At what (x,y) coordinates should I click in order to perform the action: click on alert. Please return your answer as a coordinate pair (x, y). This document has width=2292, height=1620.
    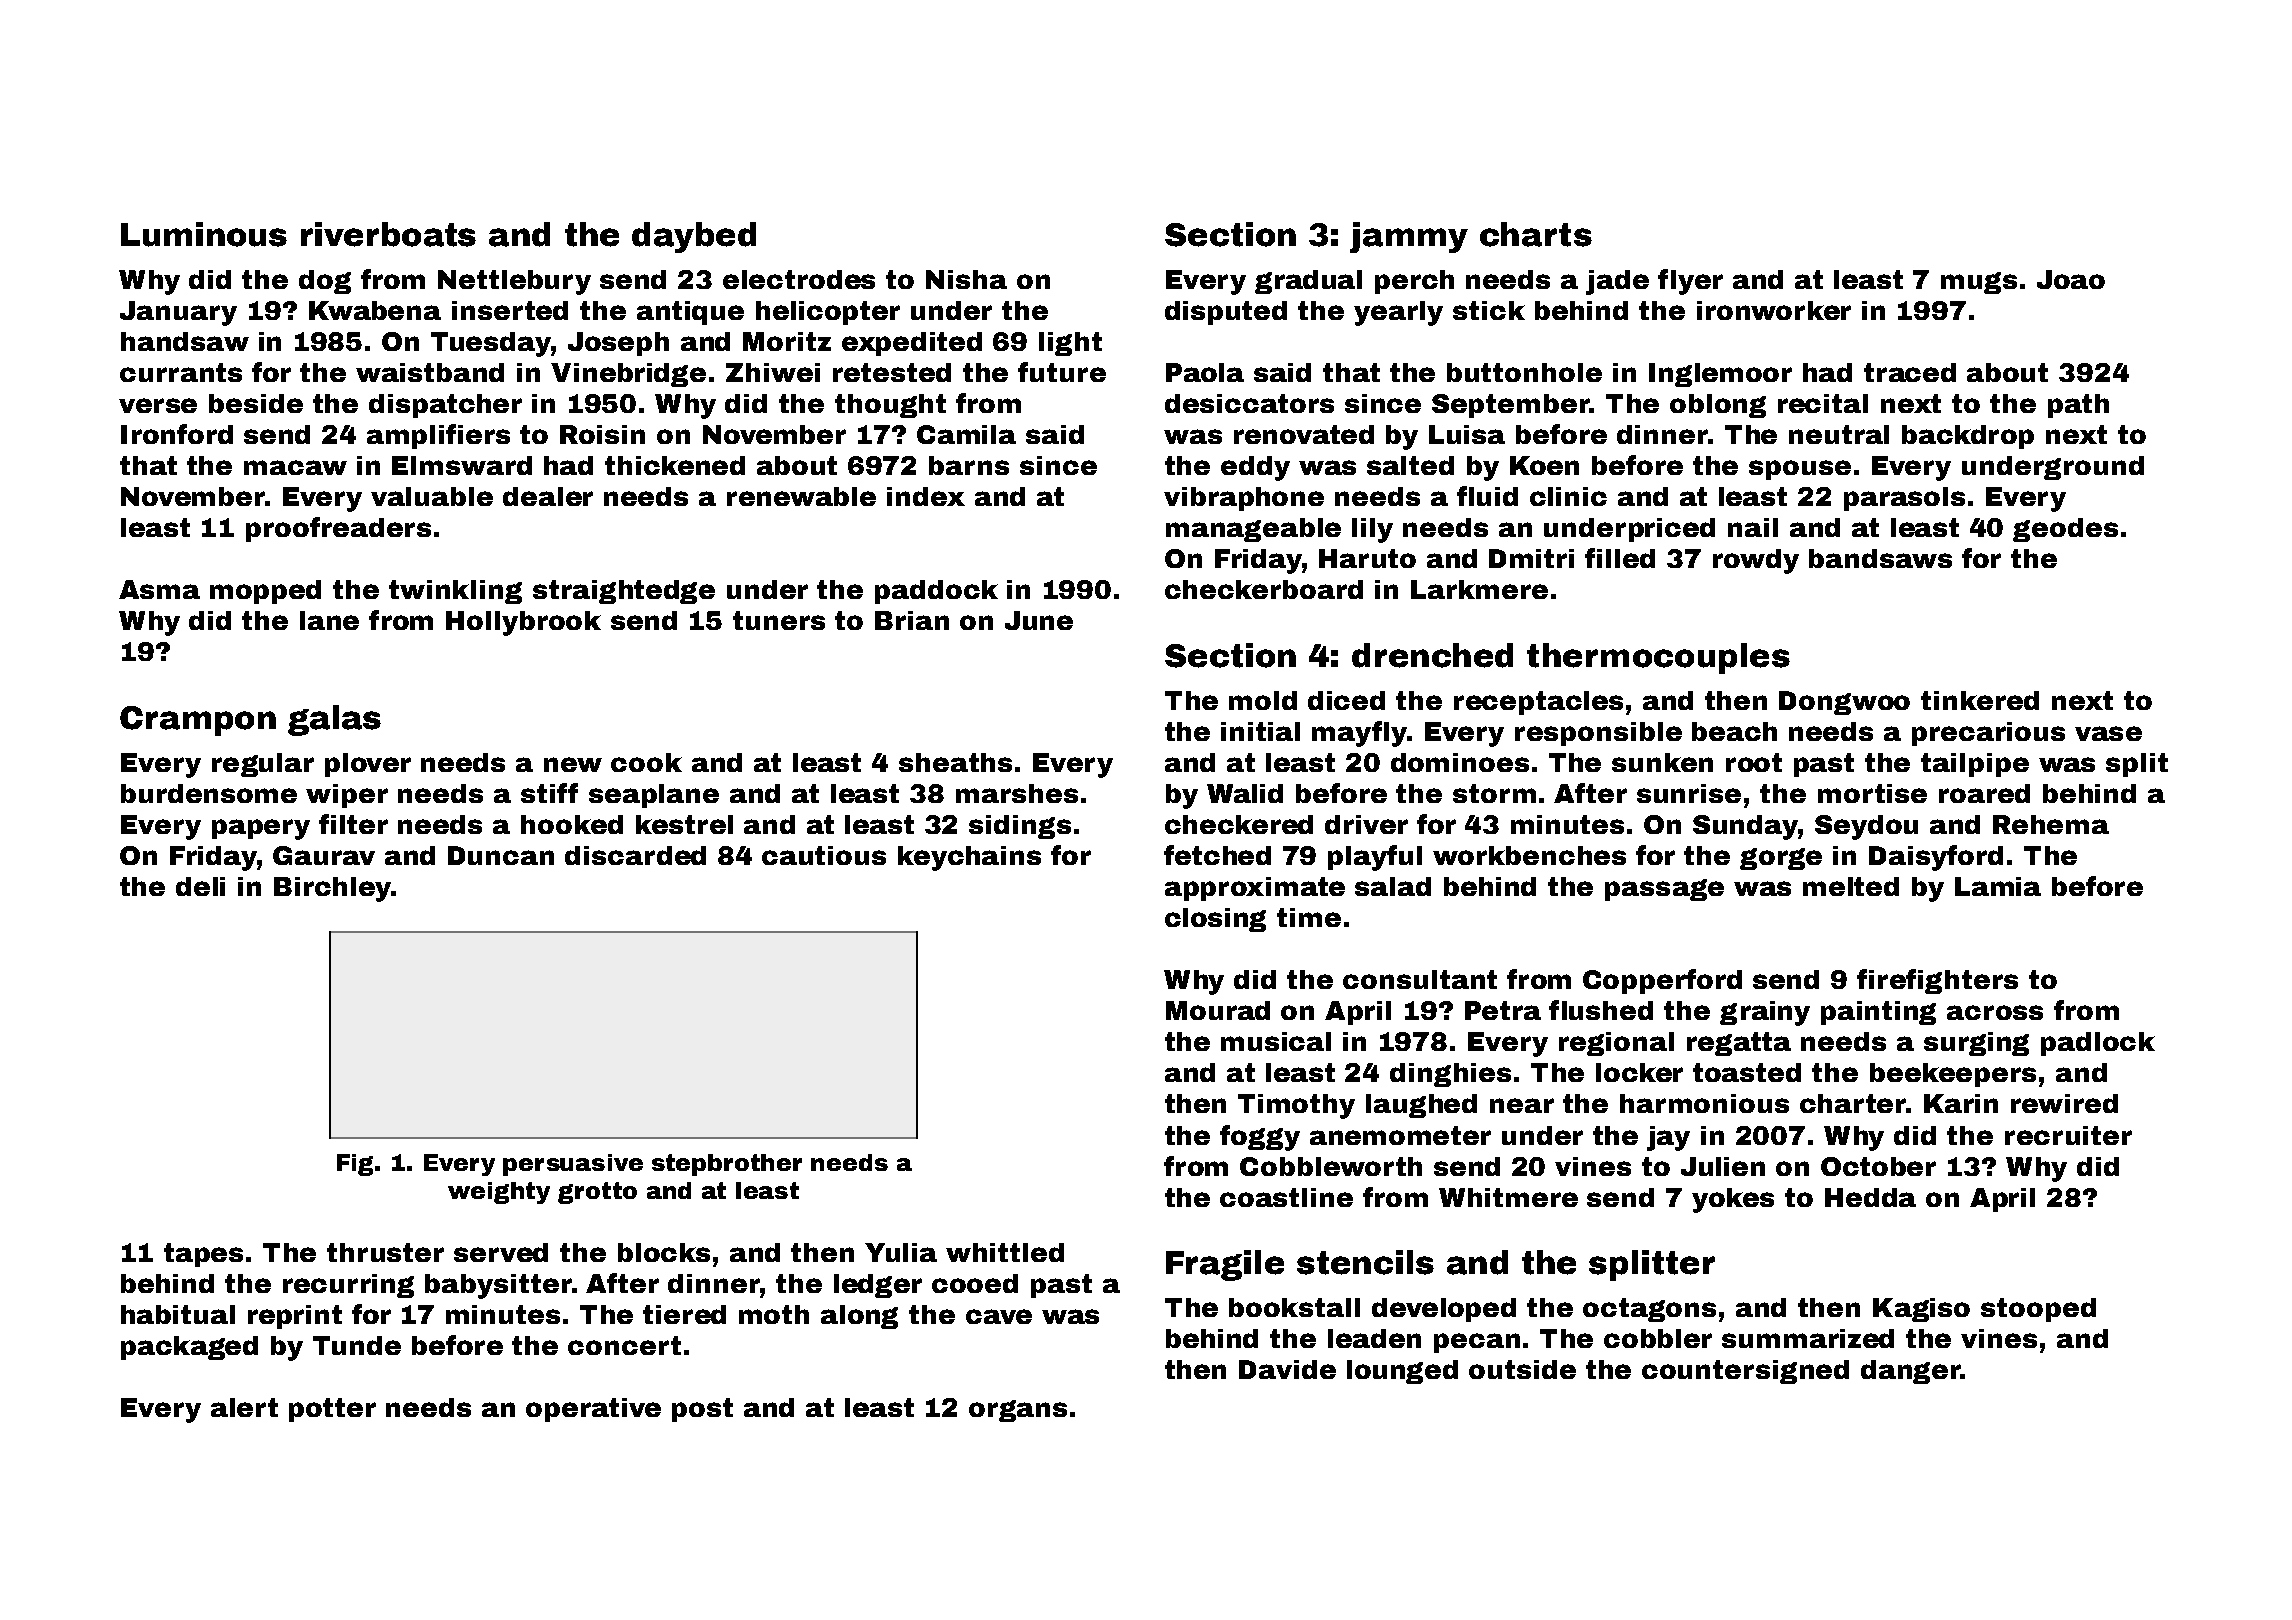
    Looking at the image, I should click on (244, 1407).
